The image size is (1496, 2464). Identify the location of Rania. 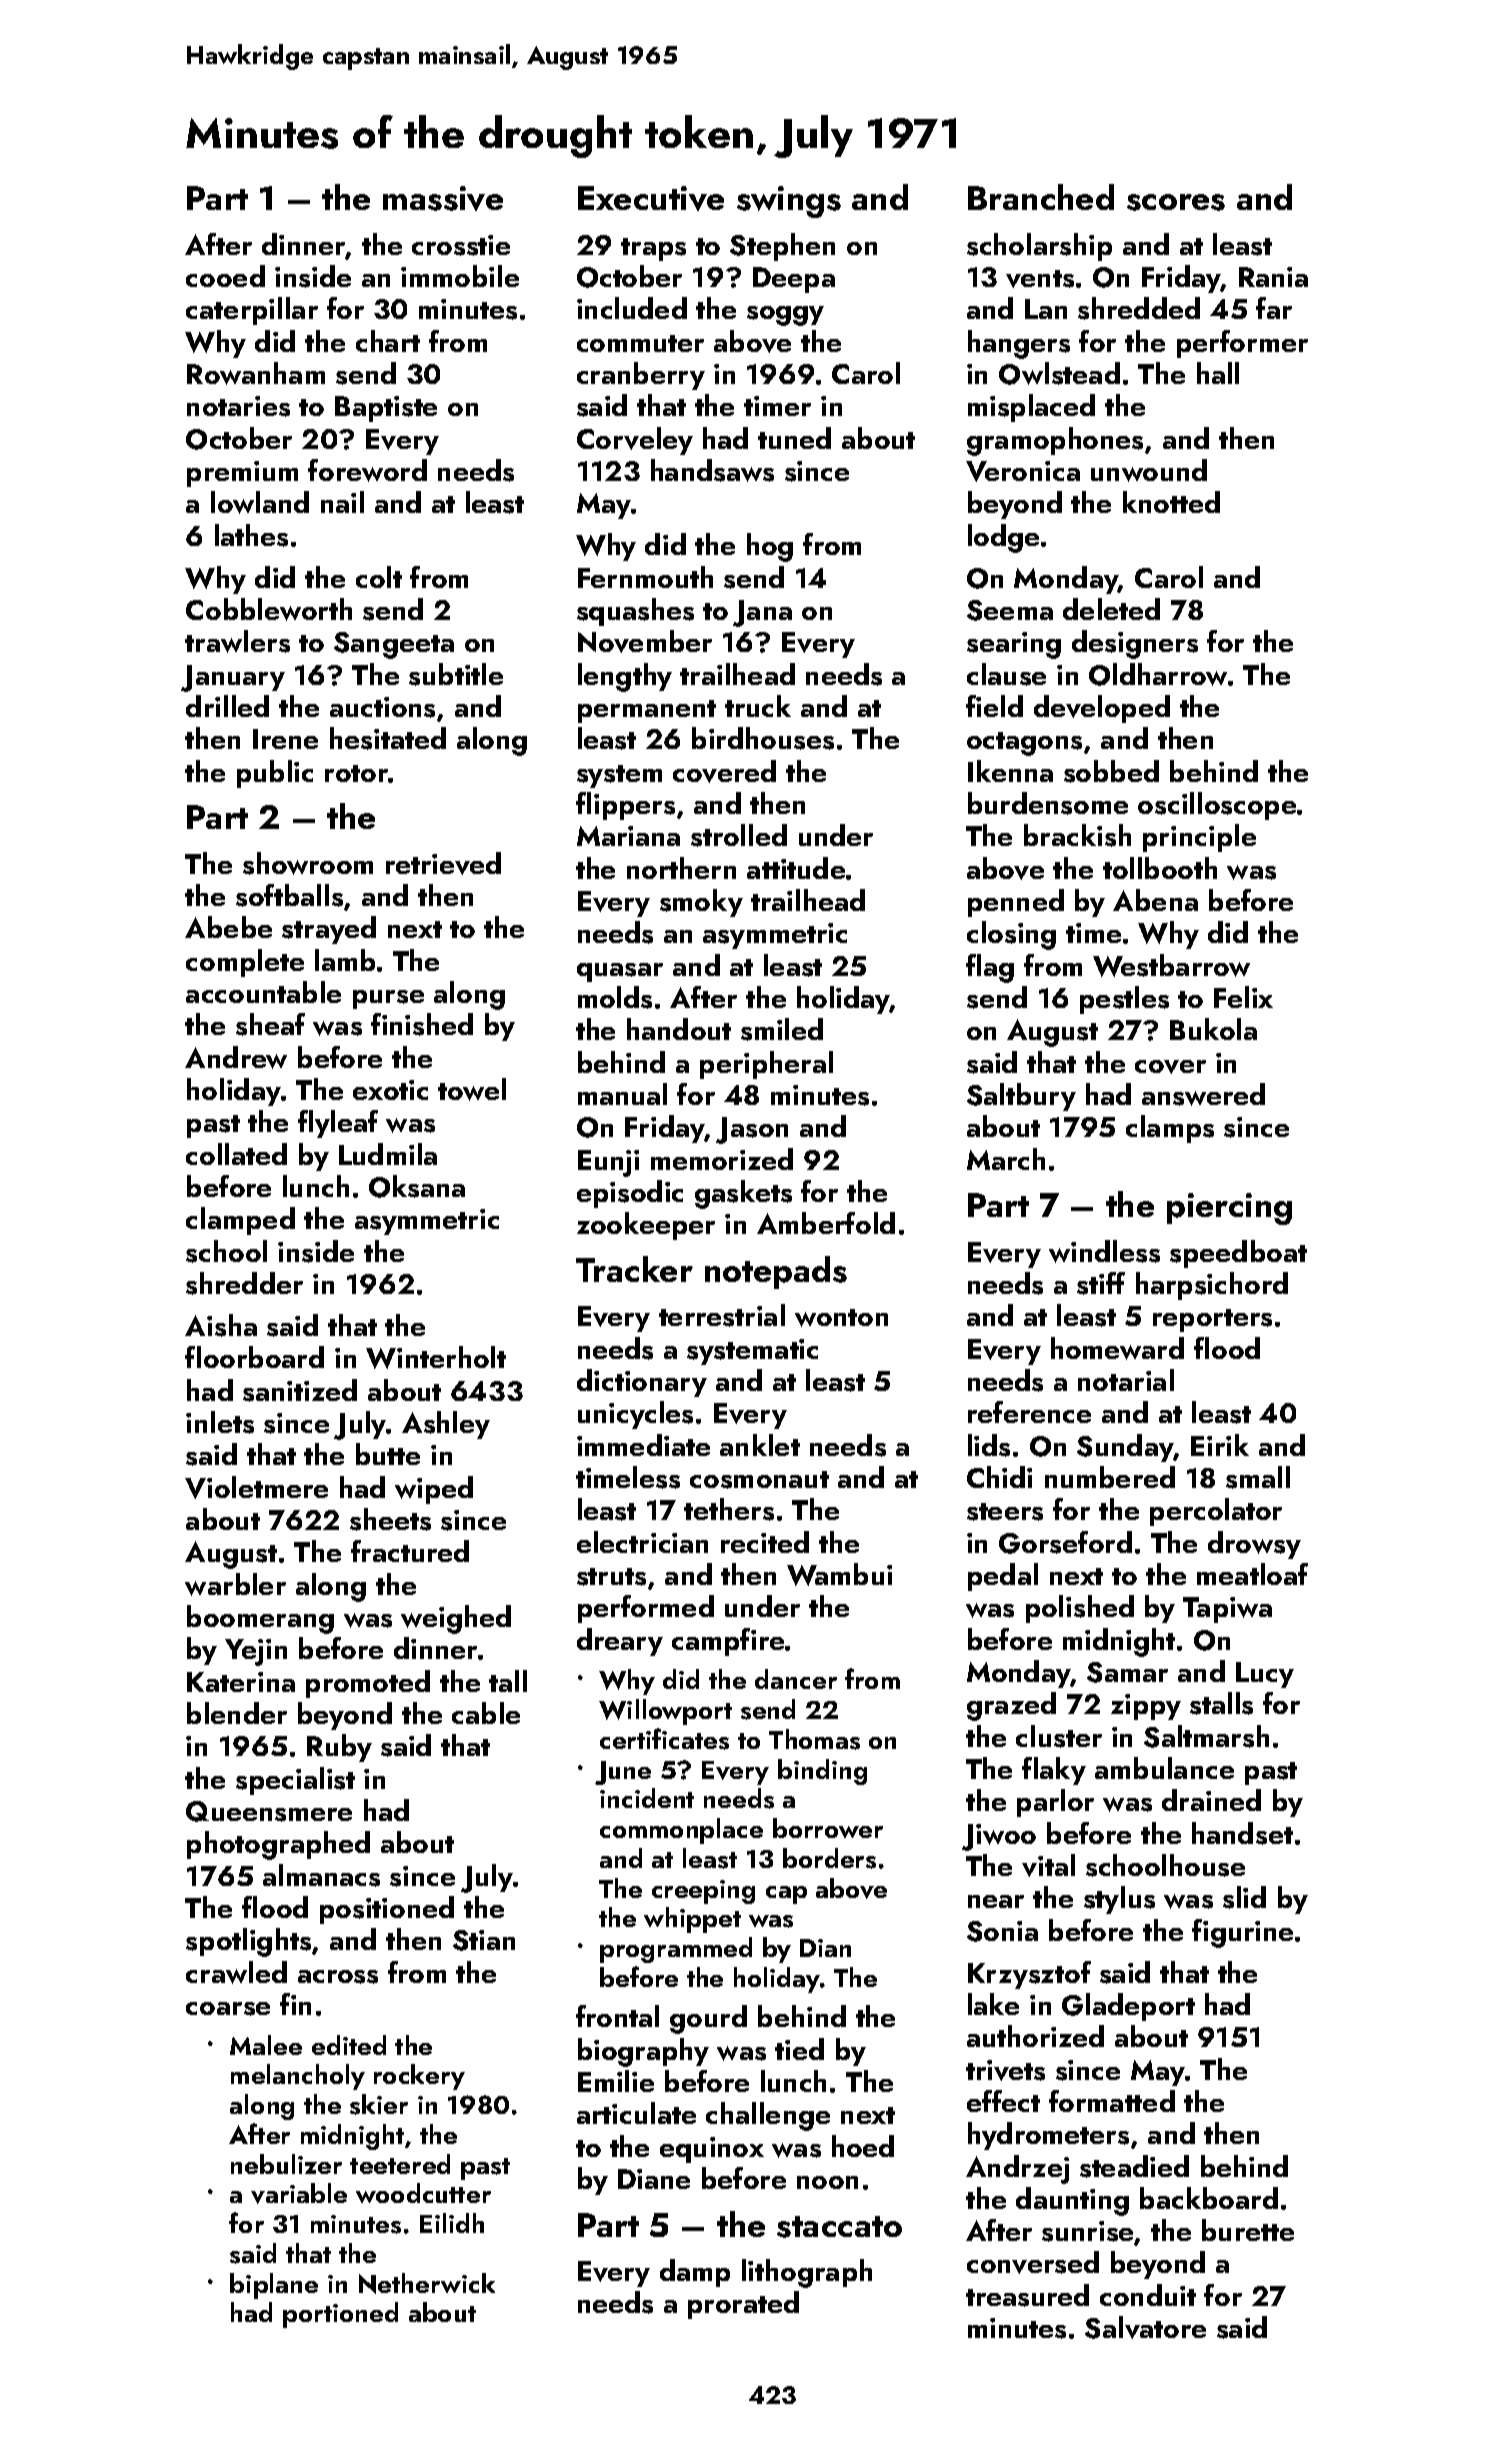
(1273, 277).
